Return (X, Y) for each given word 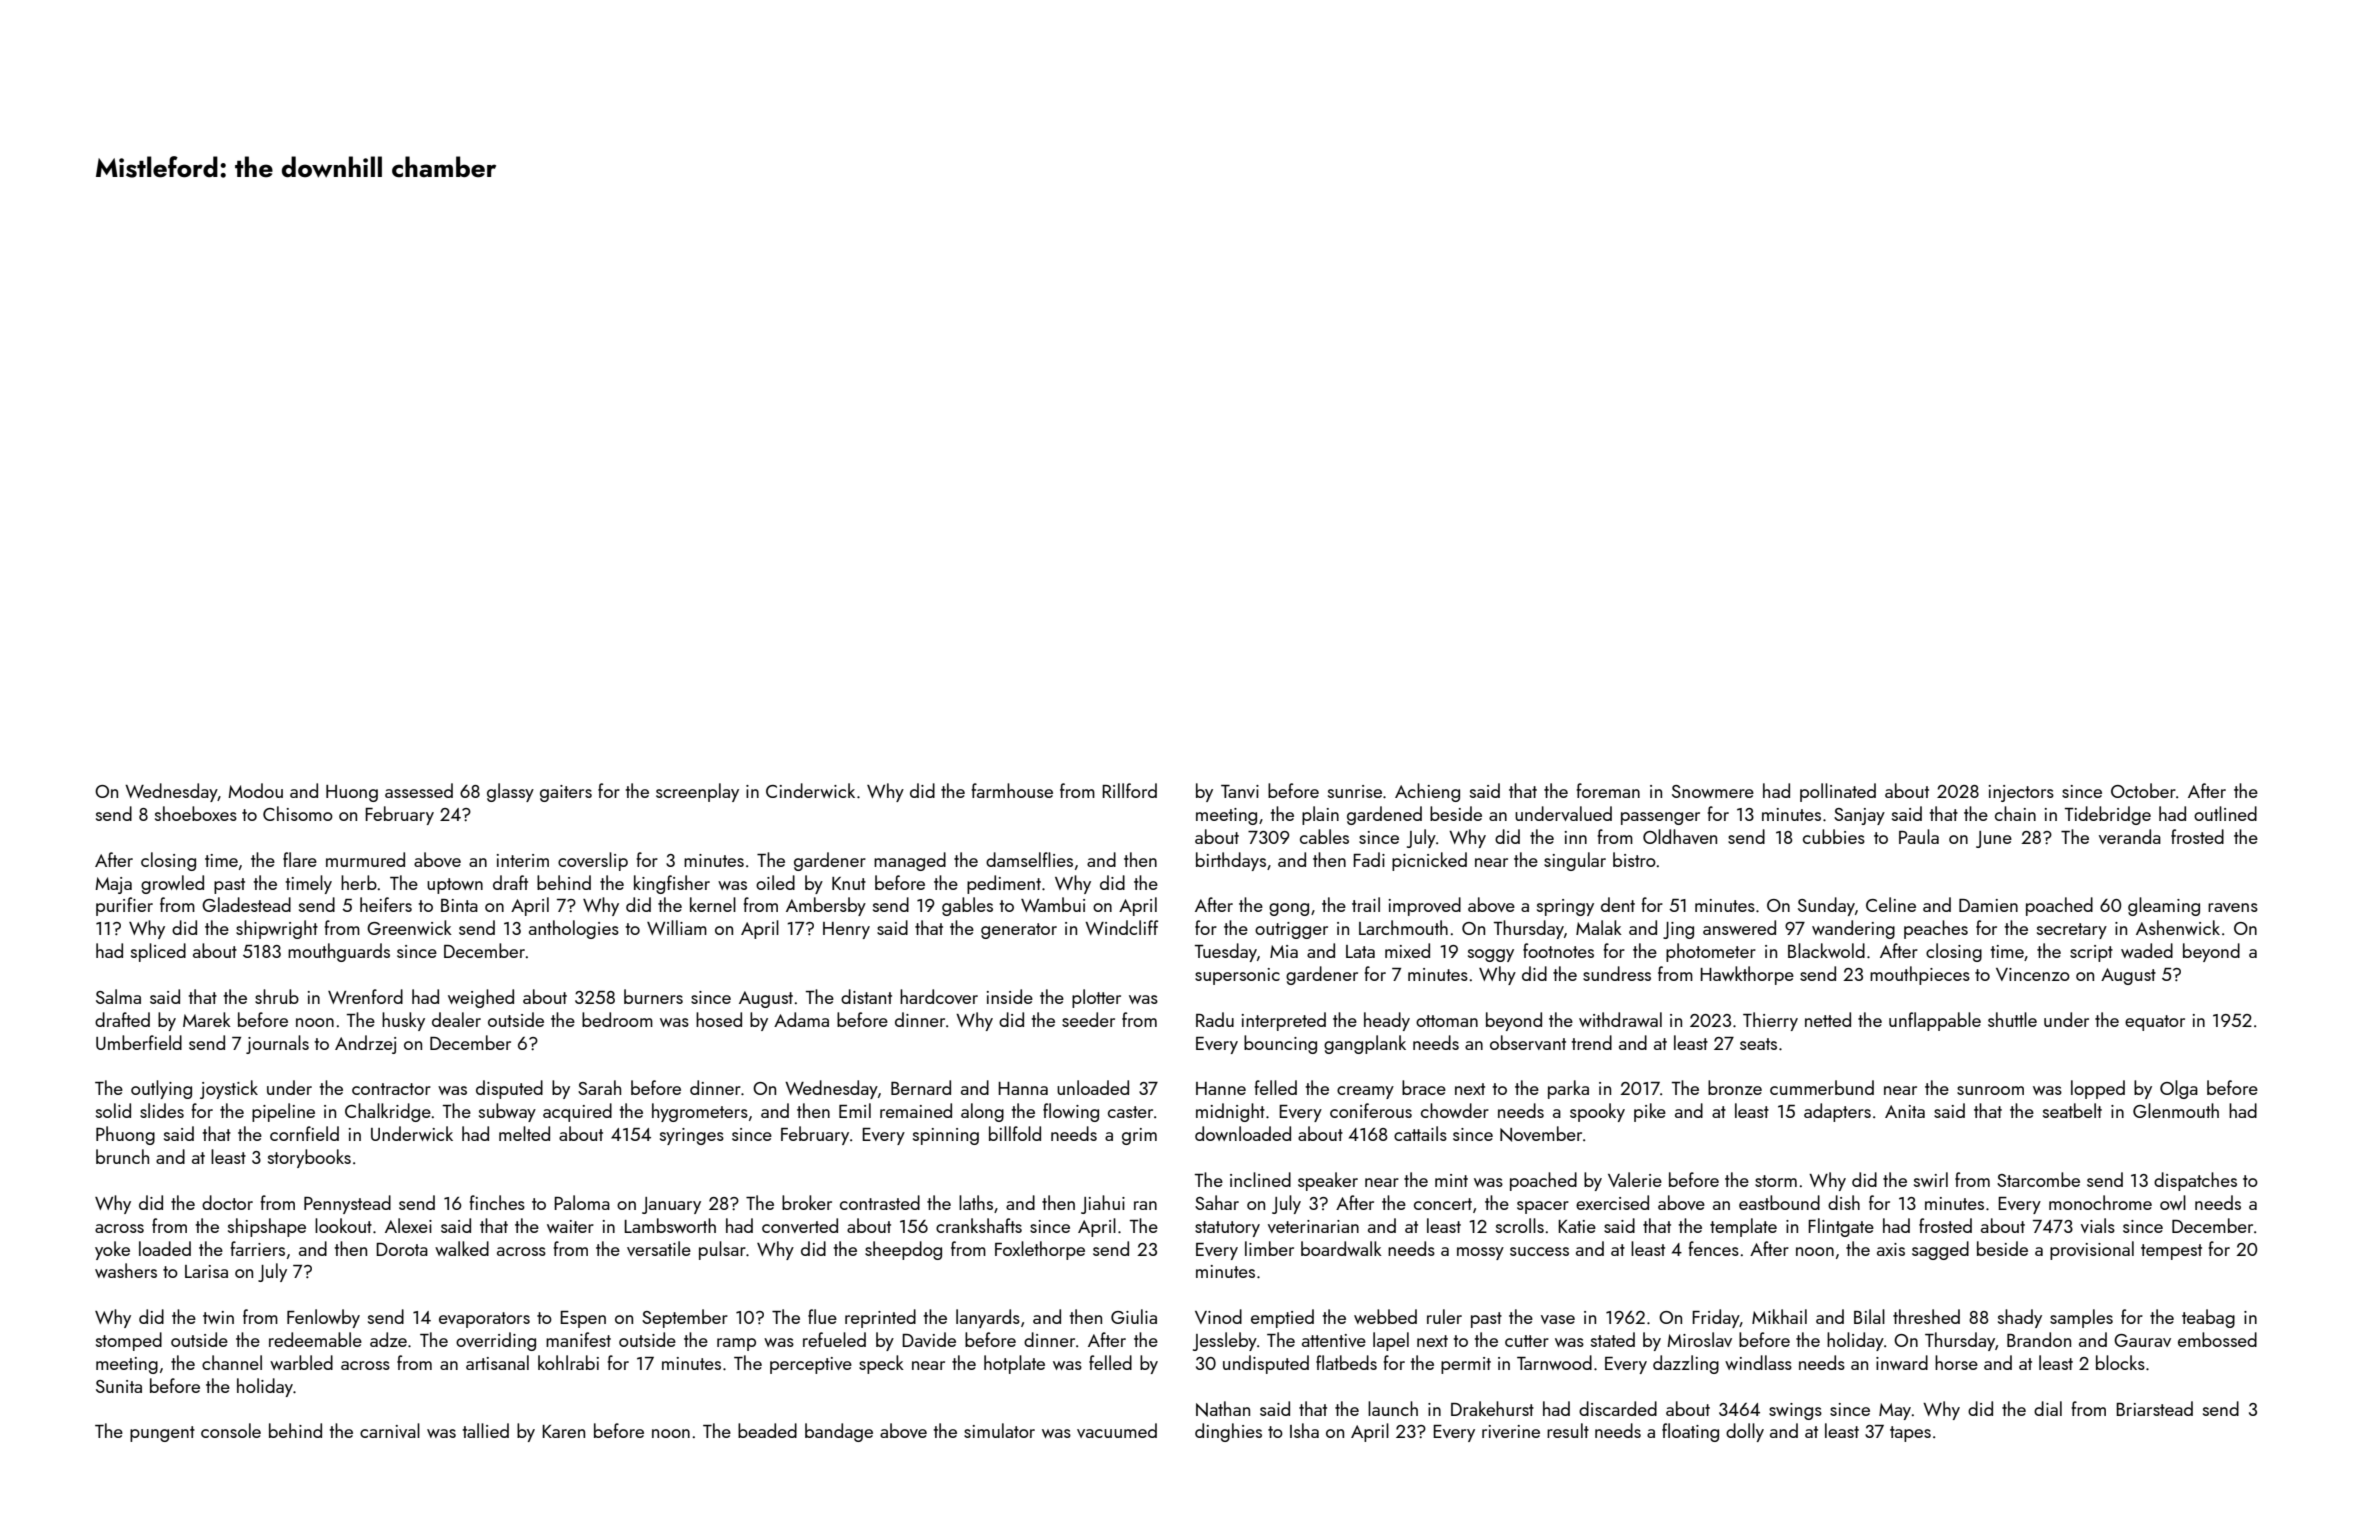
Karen (563, 1431)
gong (1289, 909)
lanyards (988, 1318)
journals (277, 1044)
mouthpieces (1920, 975)
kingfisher (672, 884)
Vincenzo (2033, 974)
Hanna (1023, 1088)
